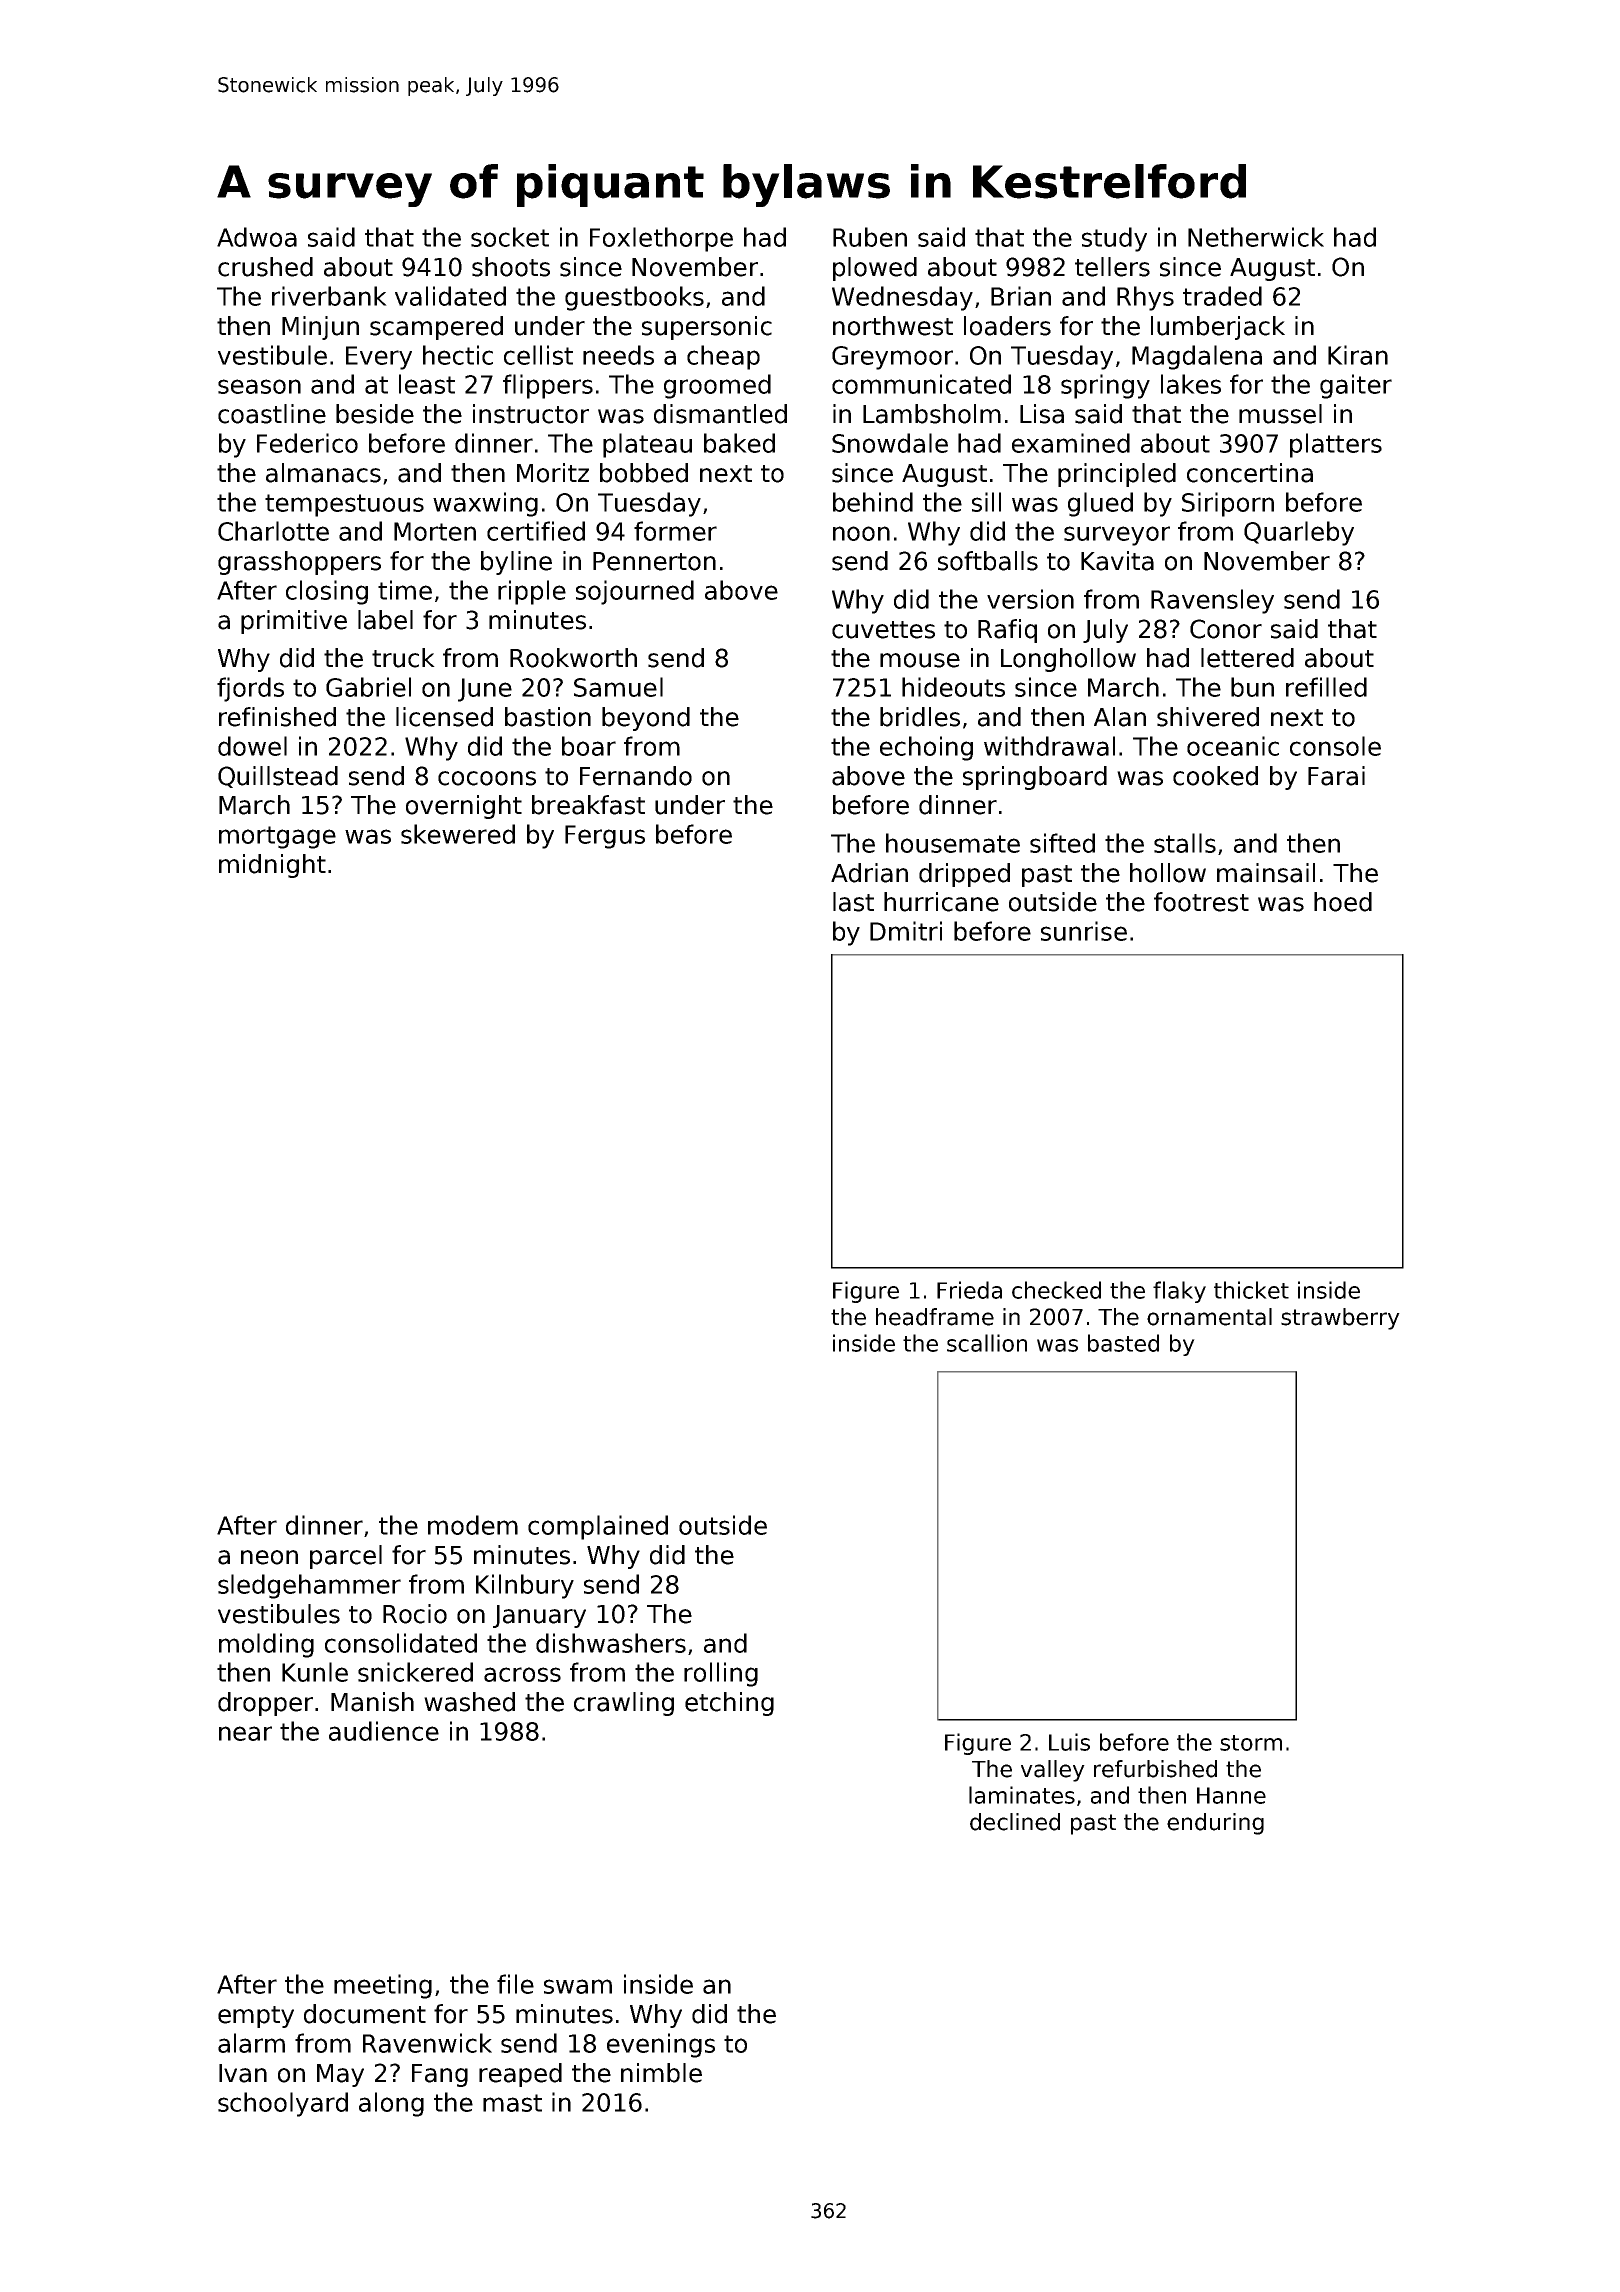  Describe the element at coordinates (1231, 1795) in the screenshot. I see `Hanne` at that location.
